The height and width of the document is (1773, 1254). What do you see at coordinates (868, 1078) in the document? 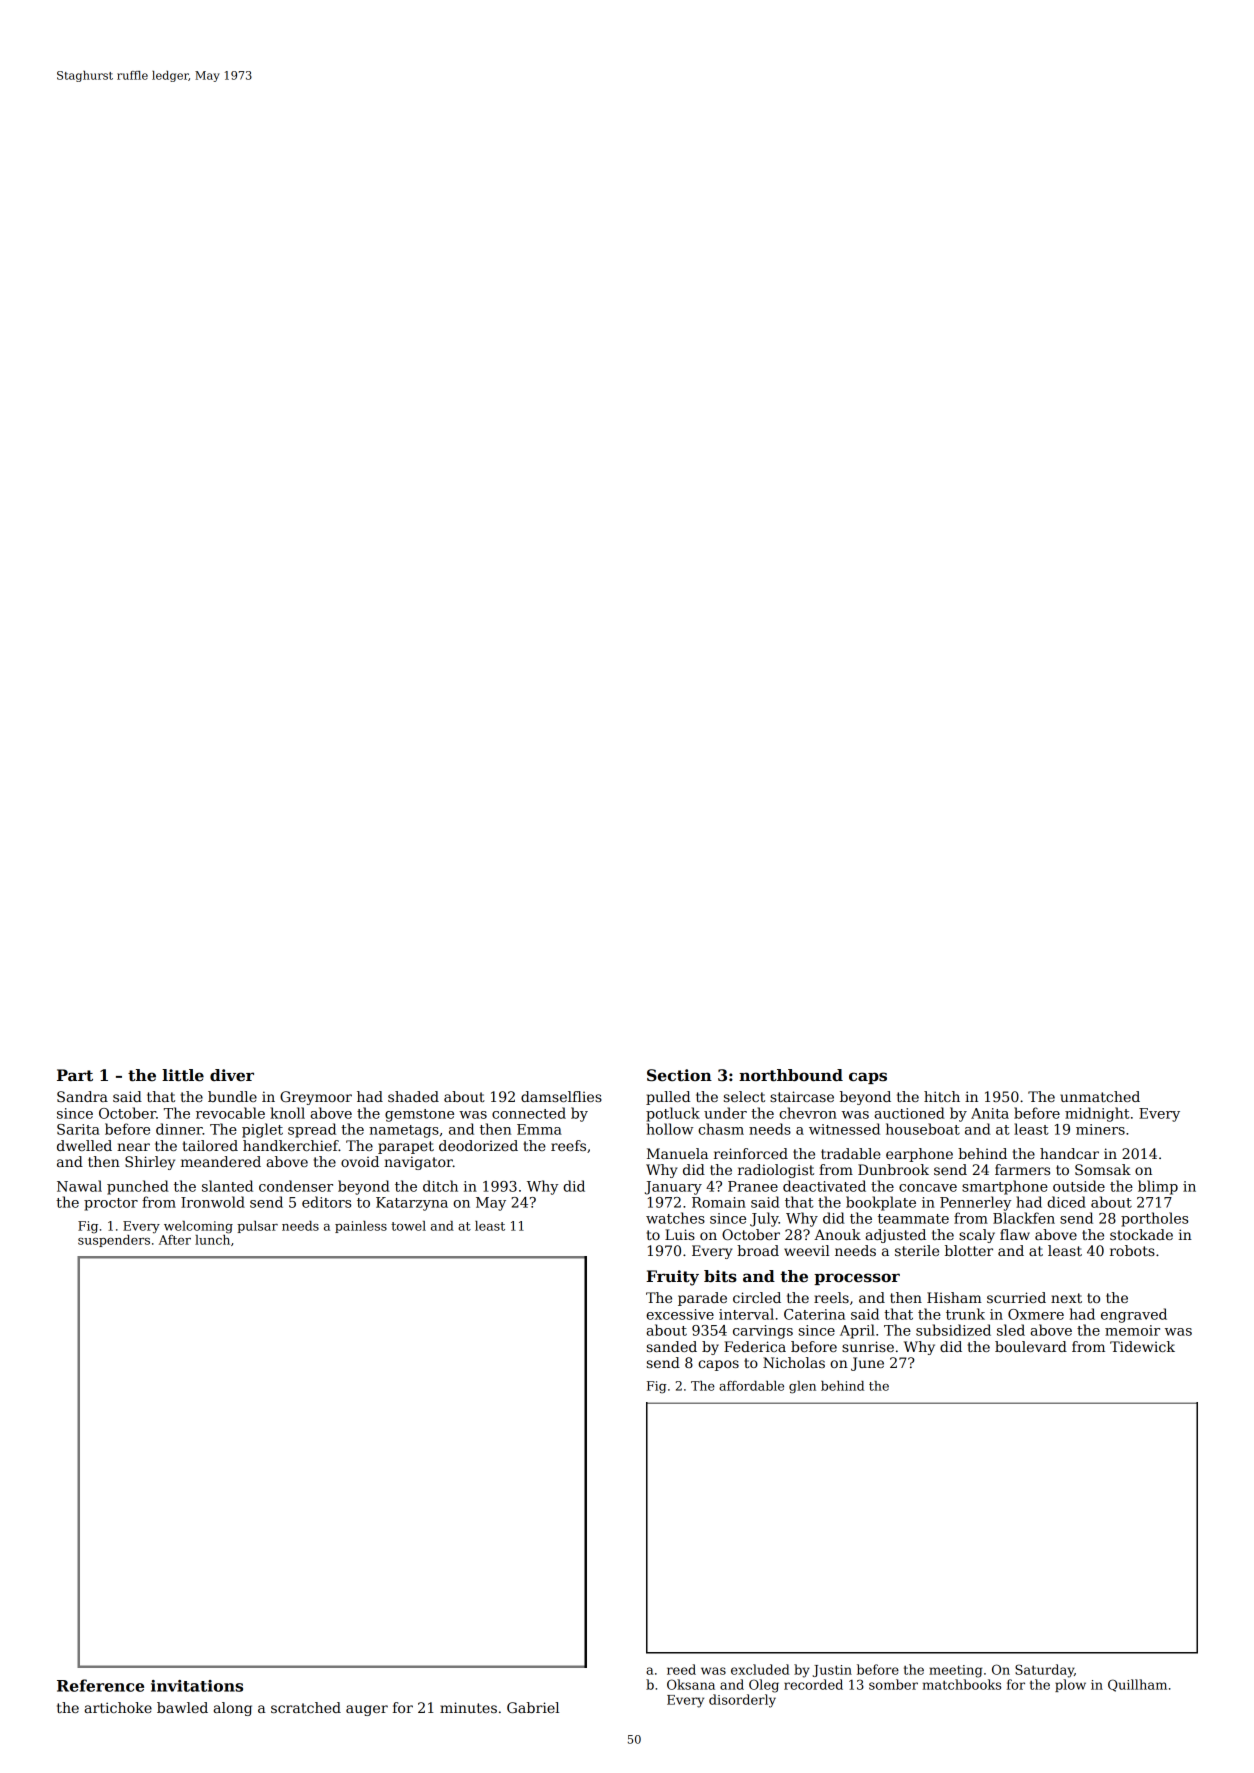
I see `caps` at bounding box center [868, 1078].
